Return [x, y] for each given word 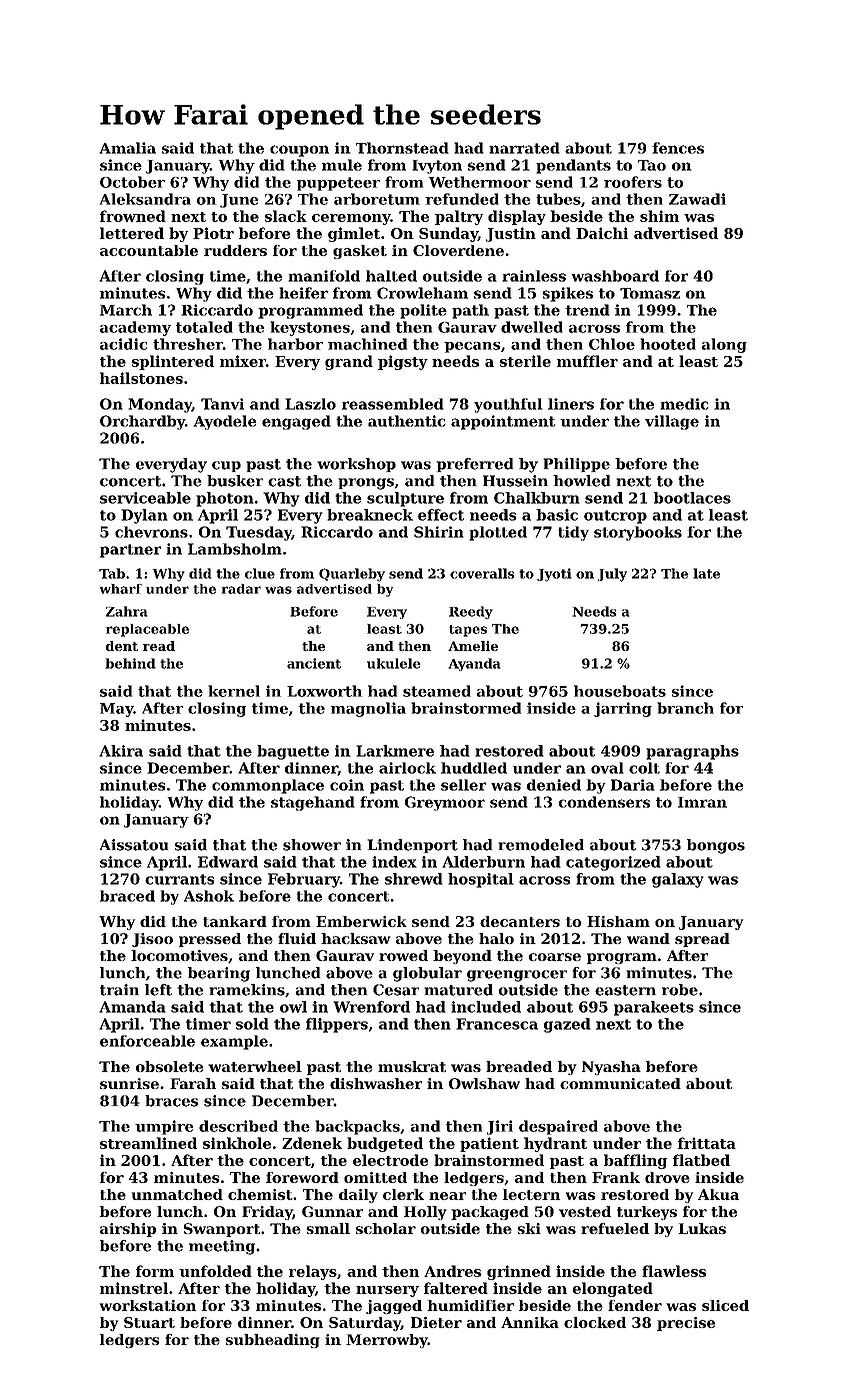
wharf [121, 589]
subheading [273, 1341]
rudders [235, 250]
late [706, 573]
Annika [530, 1322]
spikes [567, 294]
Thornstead [402, 148]
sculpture [405, 499]
